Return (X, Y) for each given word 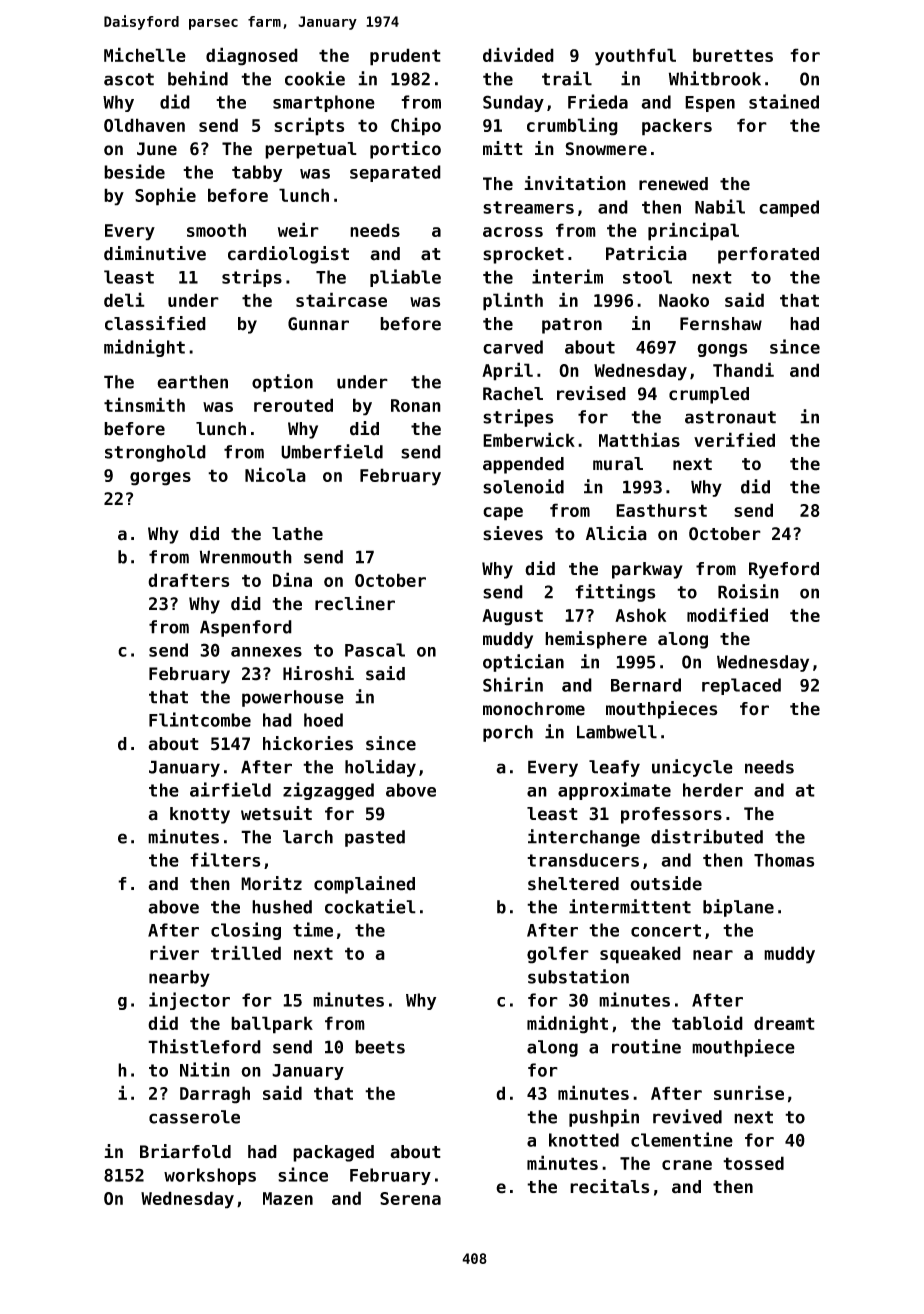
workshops (210, 1176)
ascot (129, 79)
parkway (647, 570)
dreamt (784, 1023)
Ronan (416, 405)
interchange (584, 838)
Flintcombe (200, 719)
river (174, 952)
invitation (575, 183)
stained (784, 101)
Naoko (684, 300)
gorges (160, 479)
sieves (513, 533)
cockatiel (370, 906)
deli (124, 299)
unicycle (692, 768)
